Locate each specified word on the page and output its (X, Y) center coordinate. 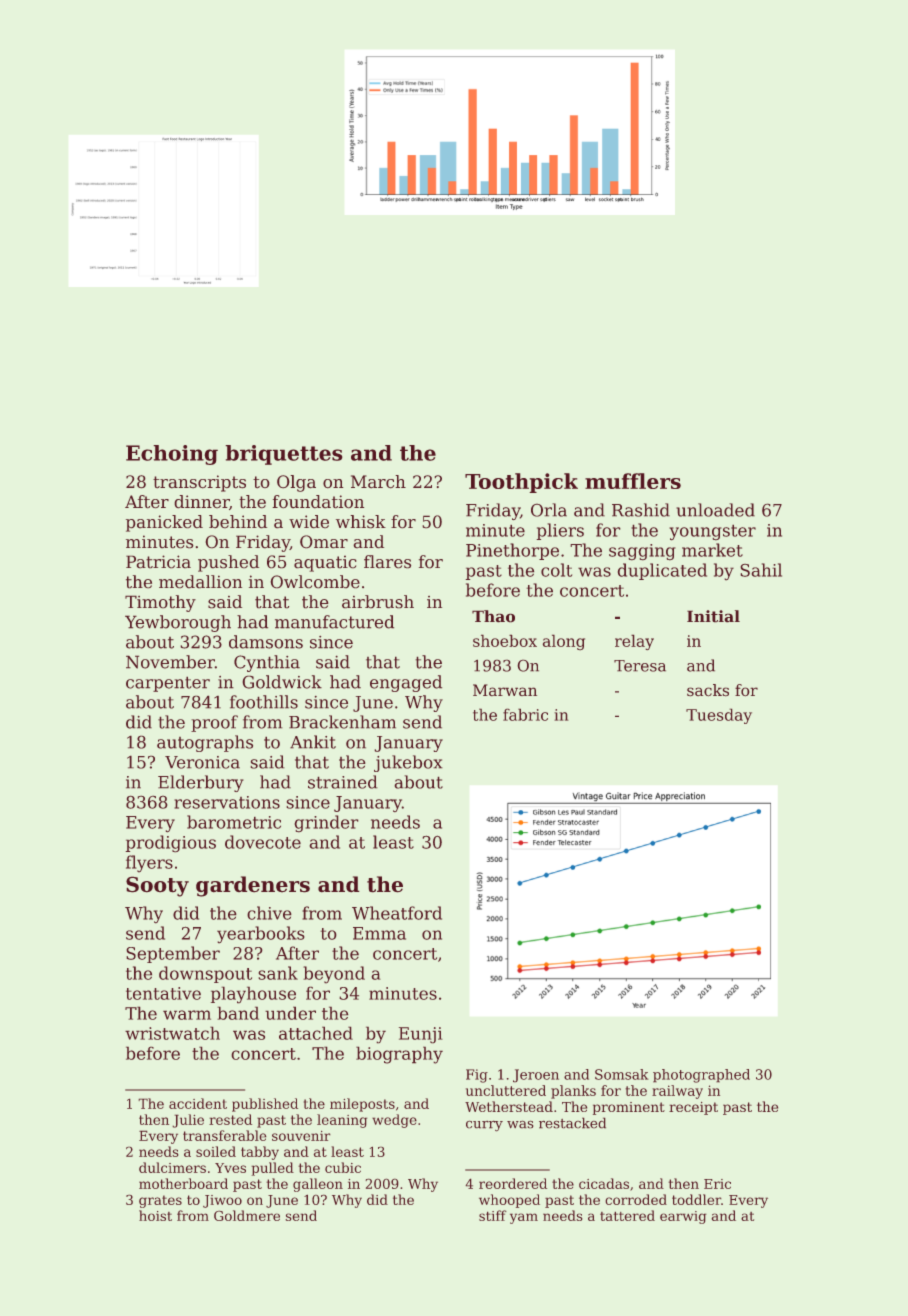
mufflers (633, 481)
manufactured (334, 622)
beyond (334, 975)
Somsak (622, 1074)
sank (278, 973)
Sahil (761, 570)
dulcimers (172, 1167)
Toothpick (521, 483)
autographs (205, 743)
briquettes (284, 455)
